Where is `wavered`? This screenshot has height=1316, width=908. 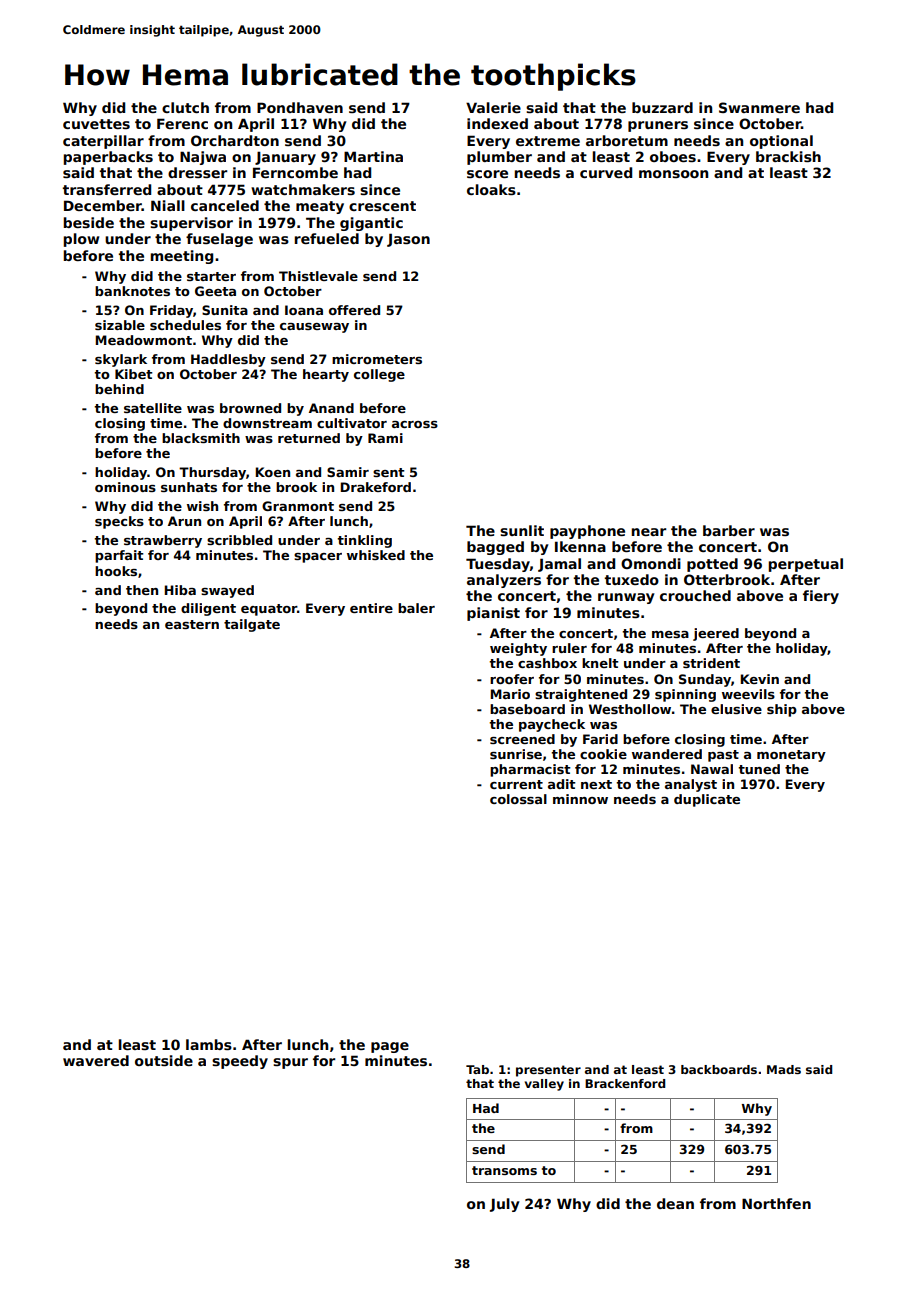
wavered is located at coordinates (96, 1060).
